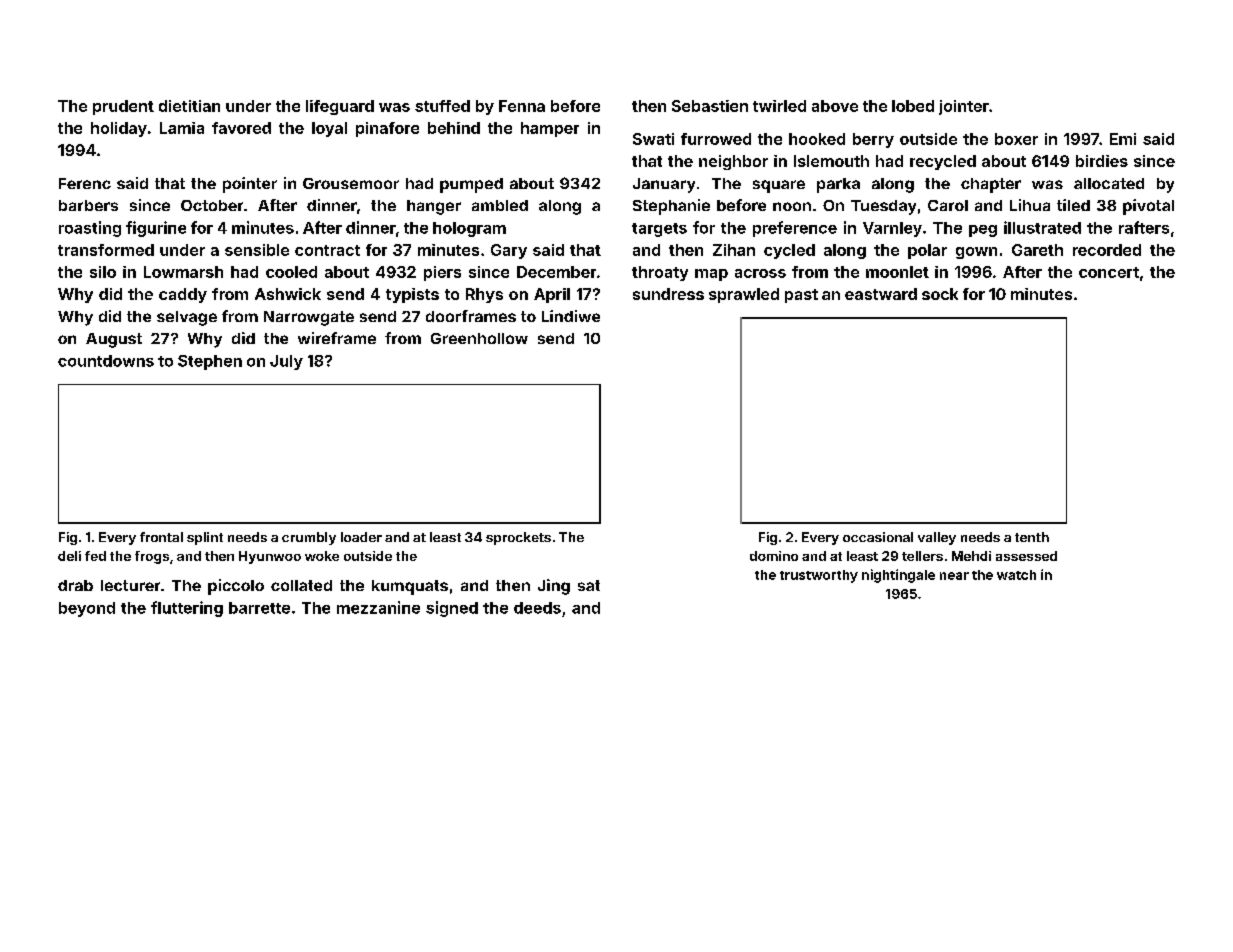  I want to click on tenth, so click(1032, 537).
